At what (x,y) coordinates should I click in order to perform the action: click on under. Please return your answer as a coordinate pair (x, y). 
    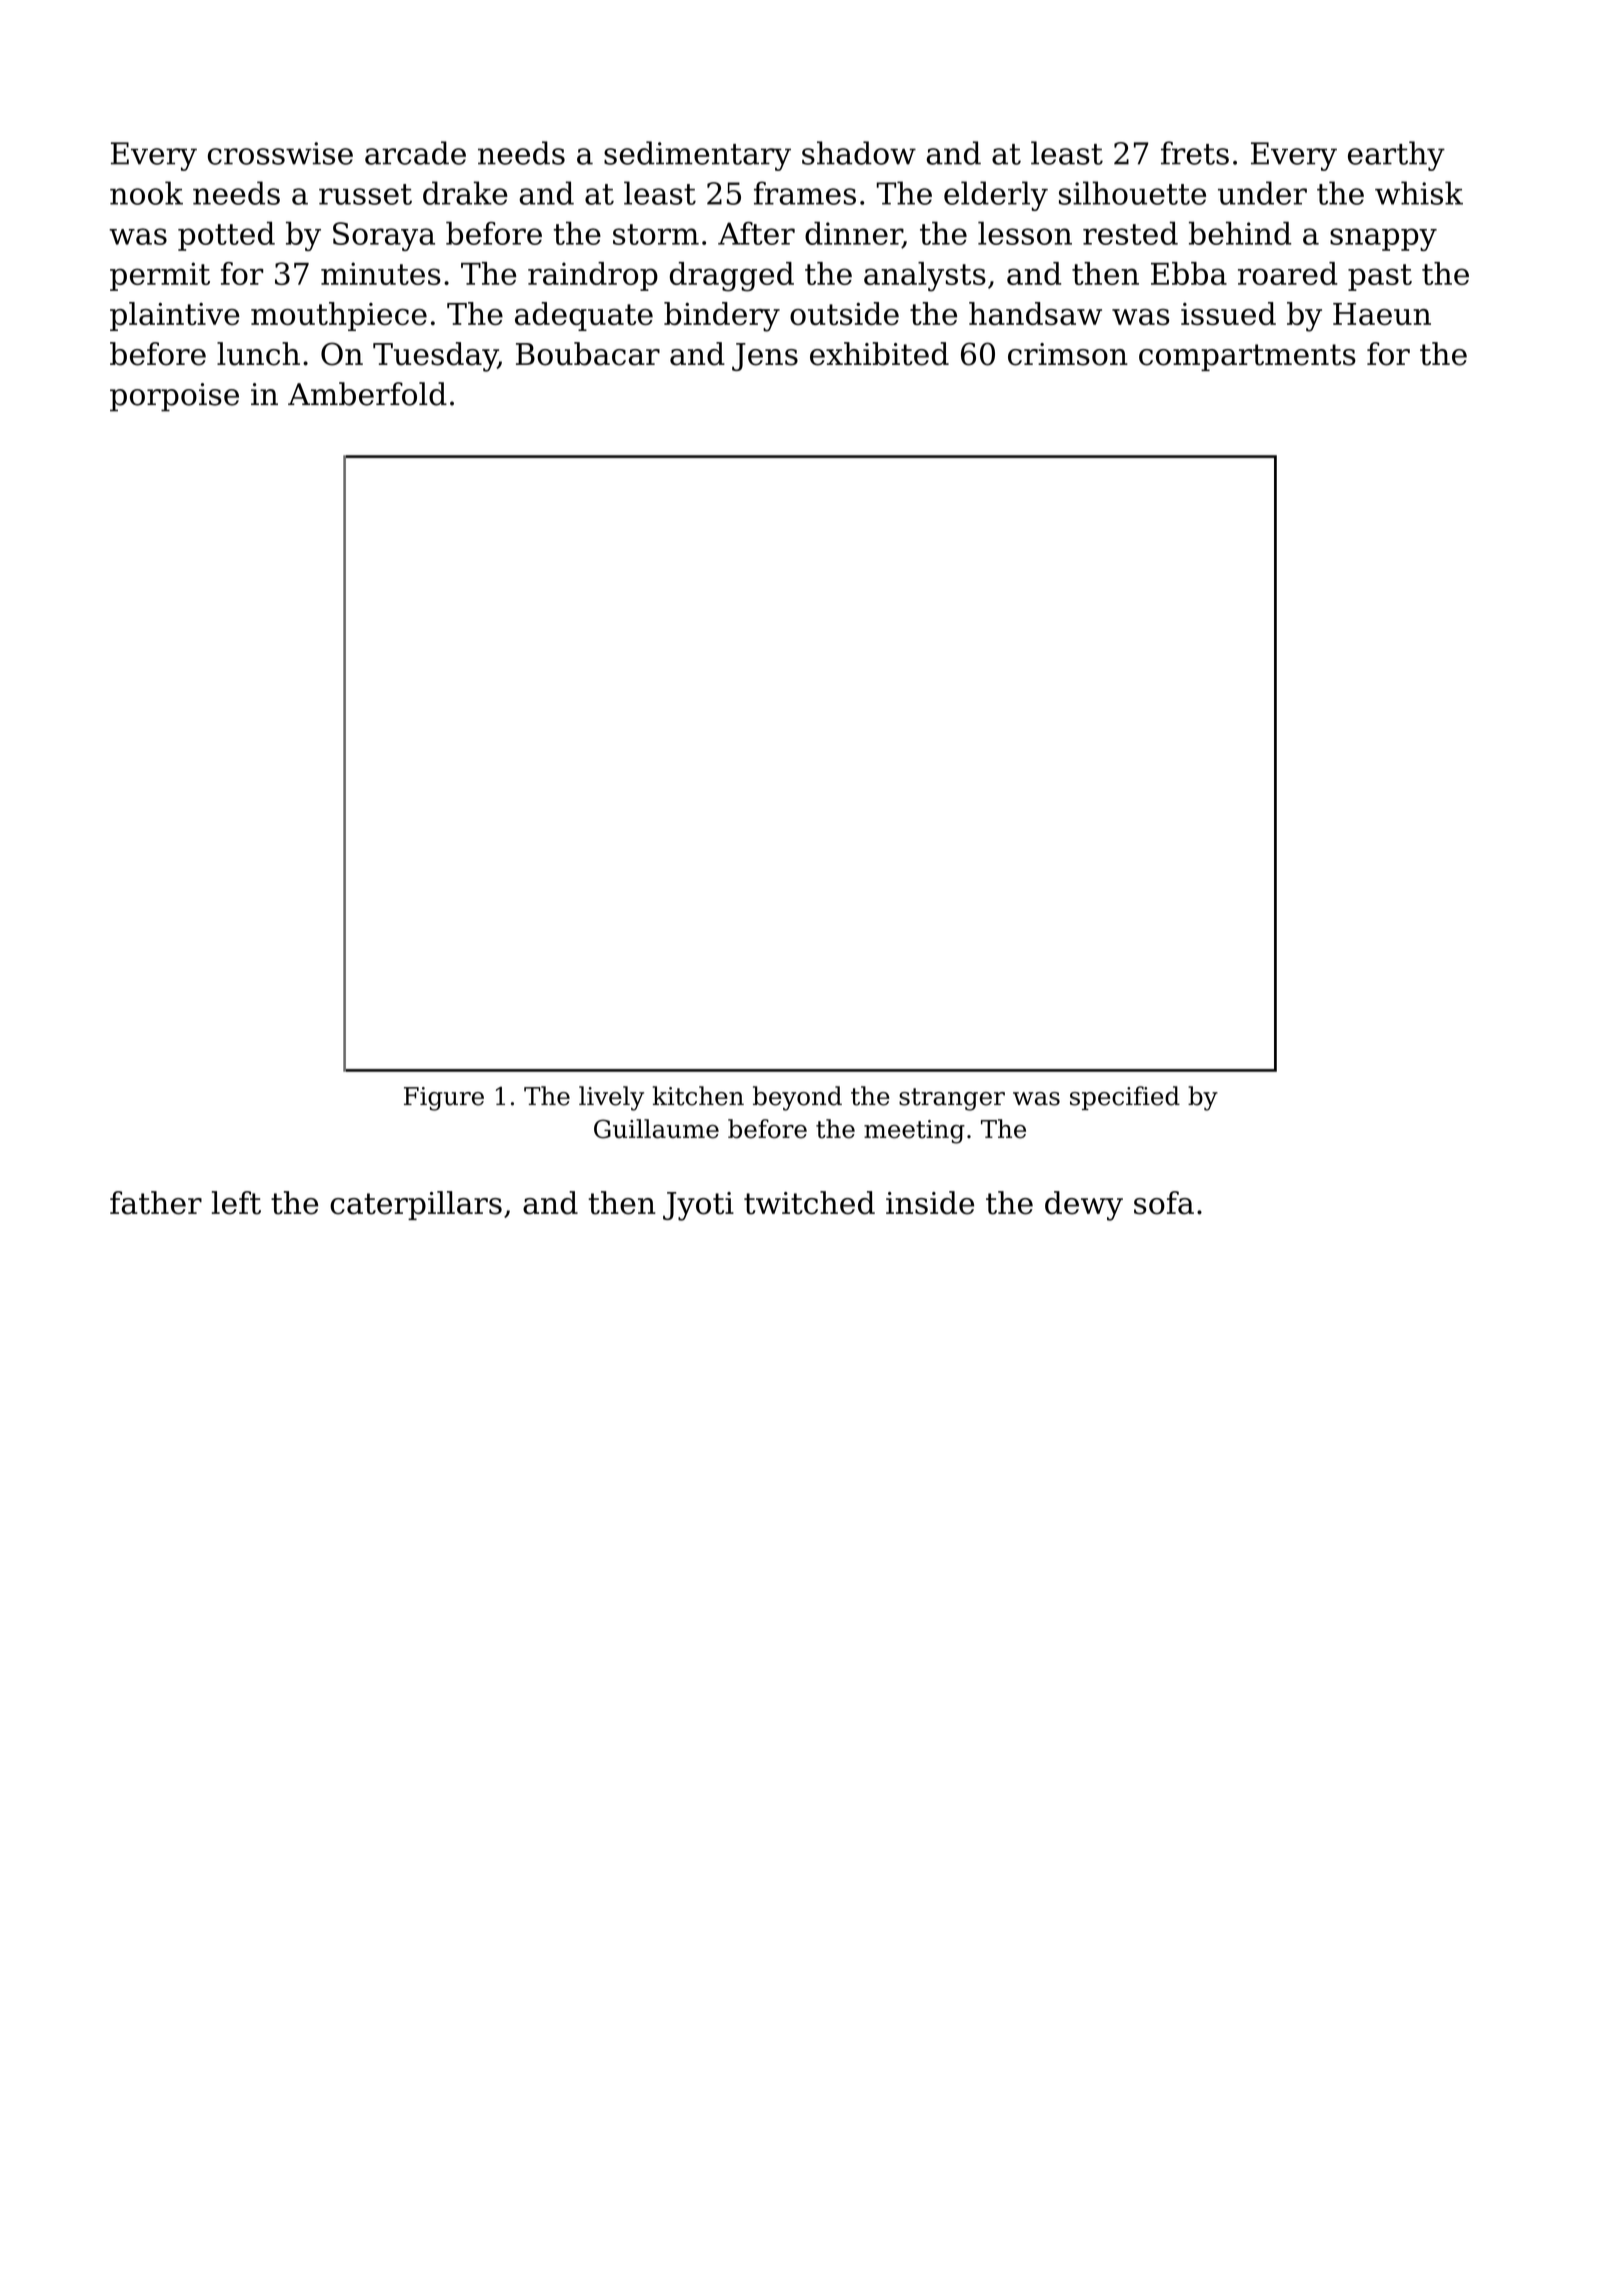
    Looking at the image, I should click on (1262, 193).
